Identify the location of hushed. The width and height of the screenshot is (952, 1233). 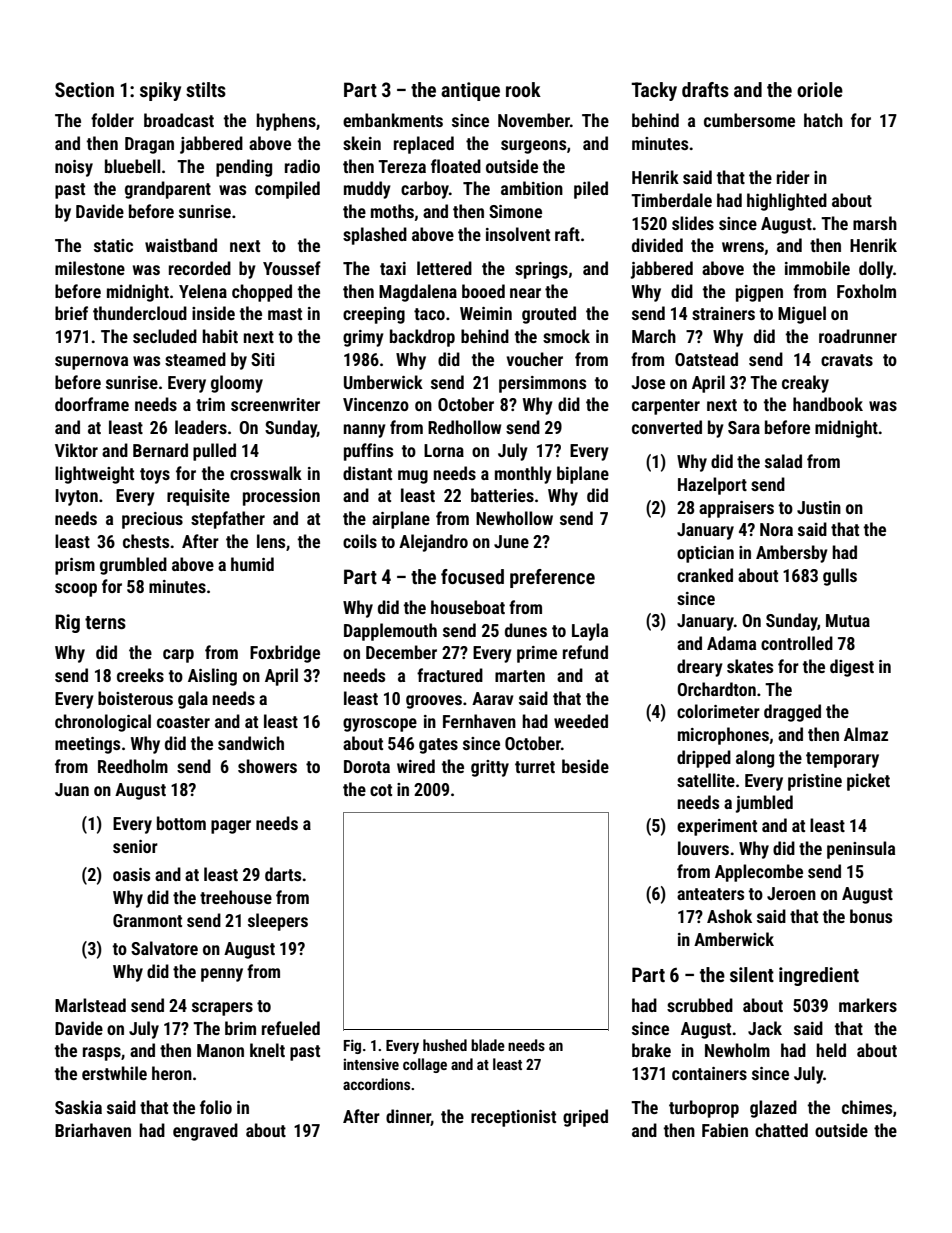
(445, 1045).
